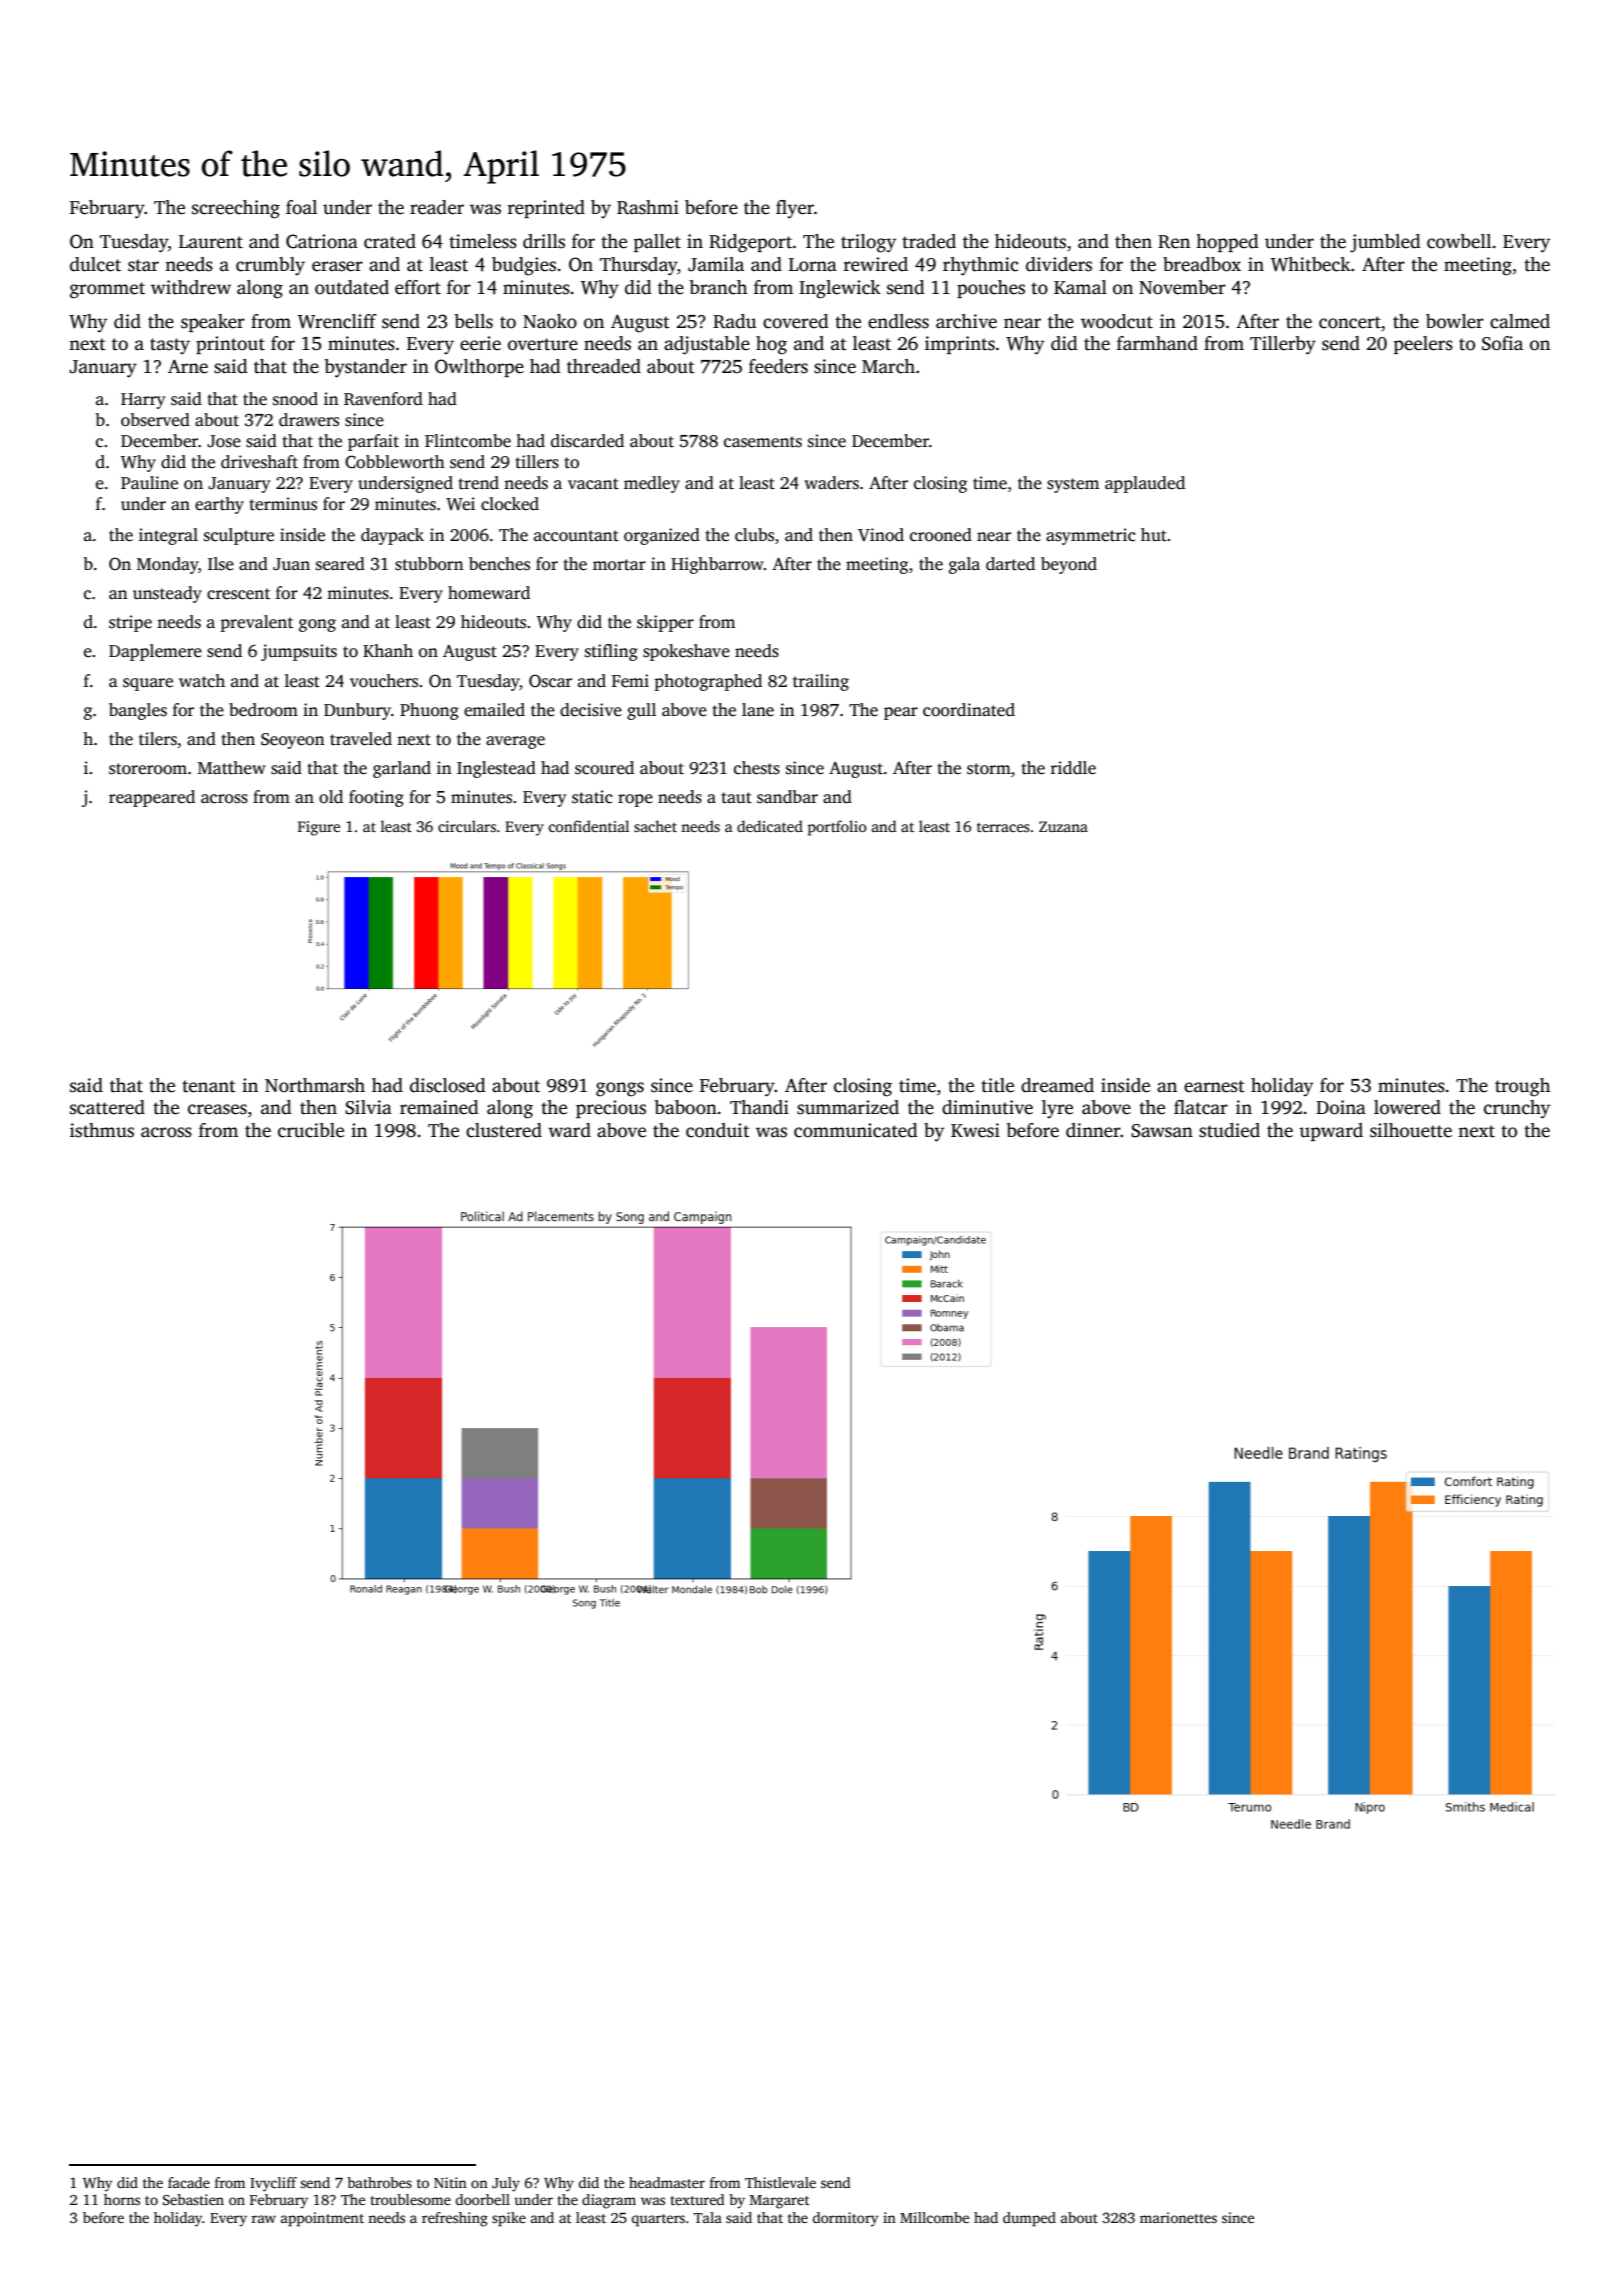 Image resolution: width=1620 pixels, height=2292 pixels. I want to click on trough, so click(1522, 1087).
